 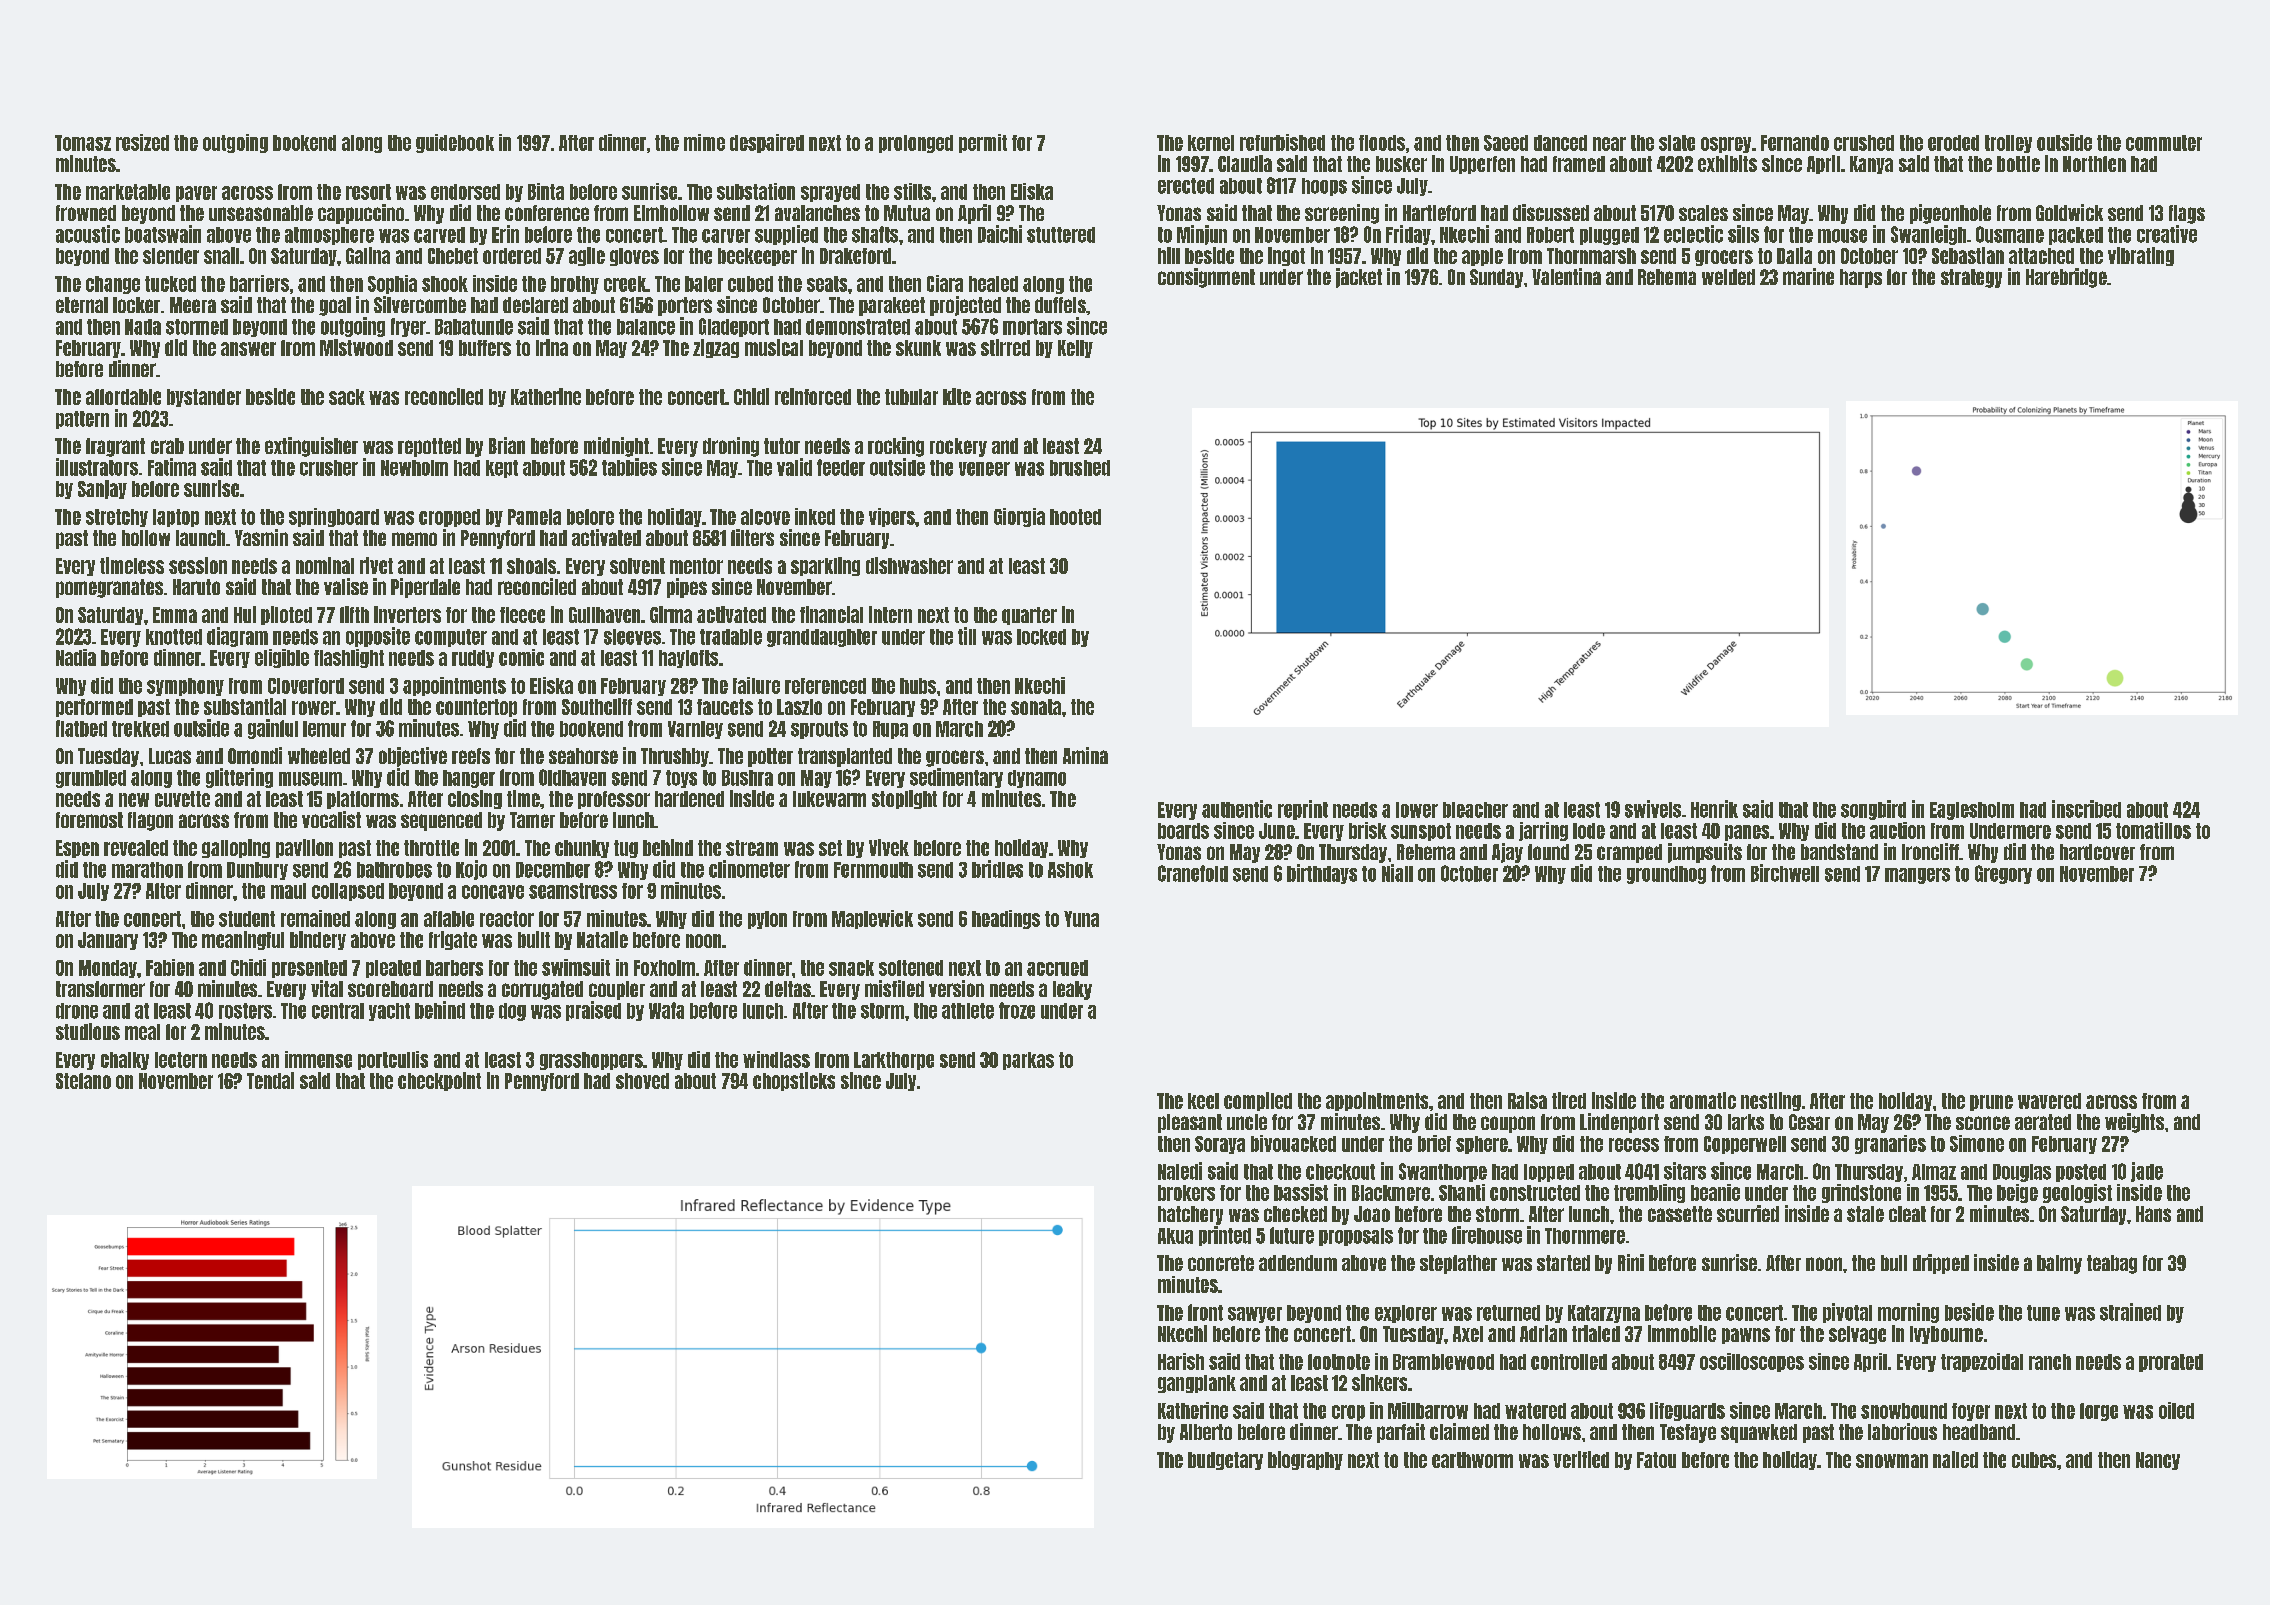 What do you see at coordinates (1527, 1100) in the screenshot?
I see `Raisa` at bounding box center [1527, 1100].
